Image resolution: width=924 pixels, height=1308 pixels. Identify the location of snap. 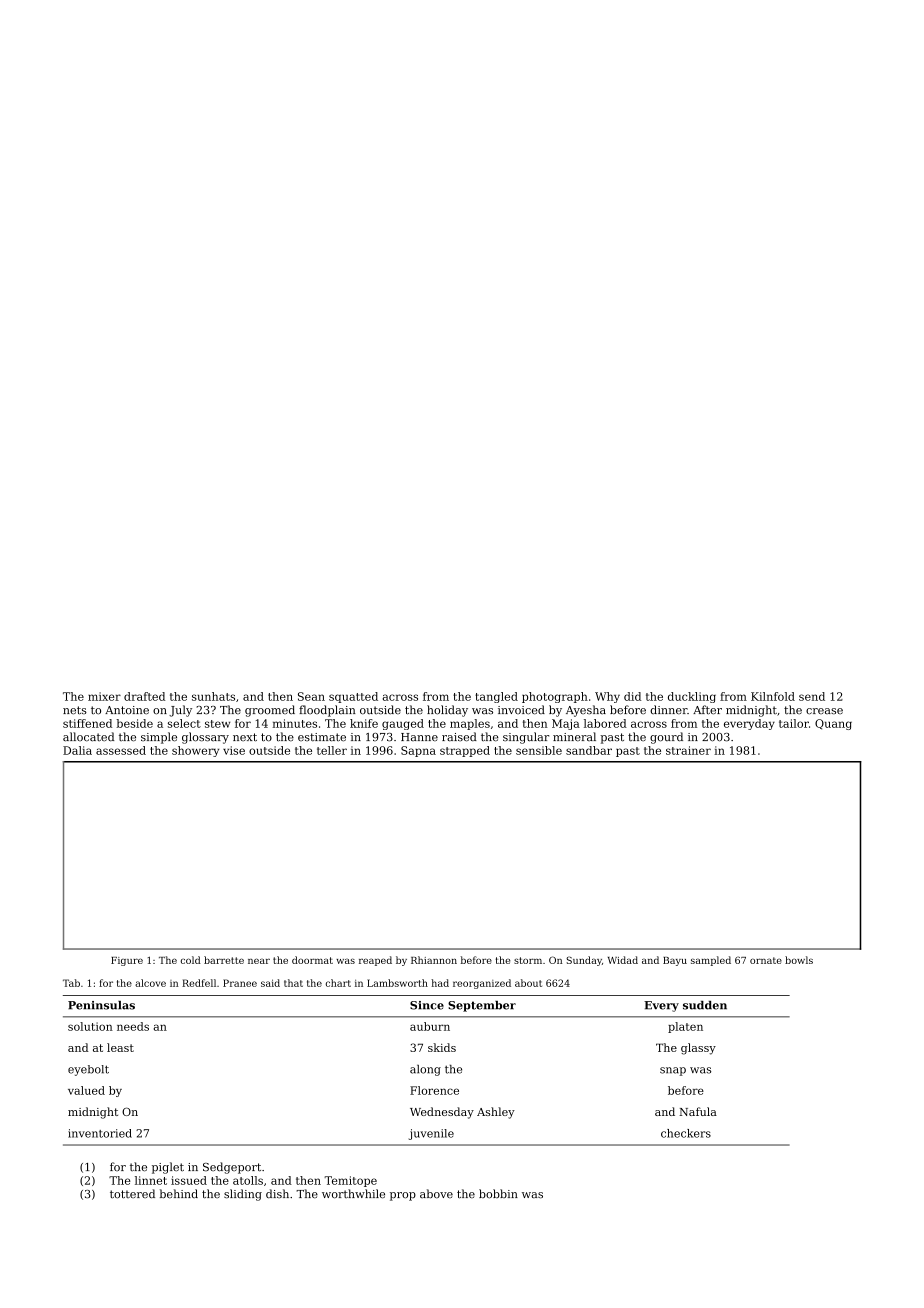
(673, 1071).
